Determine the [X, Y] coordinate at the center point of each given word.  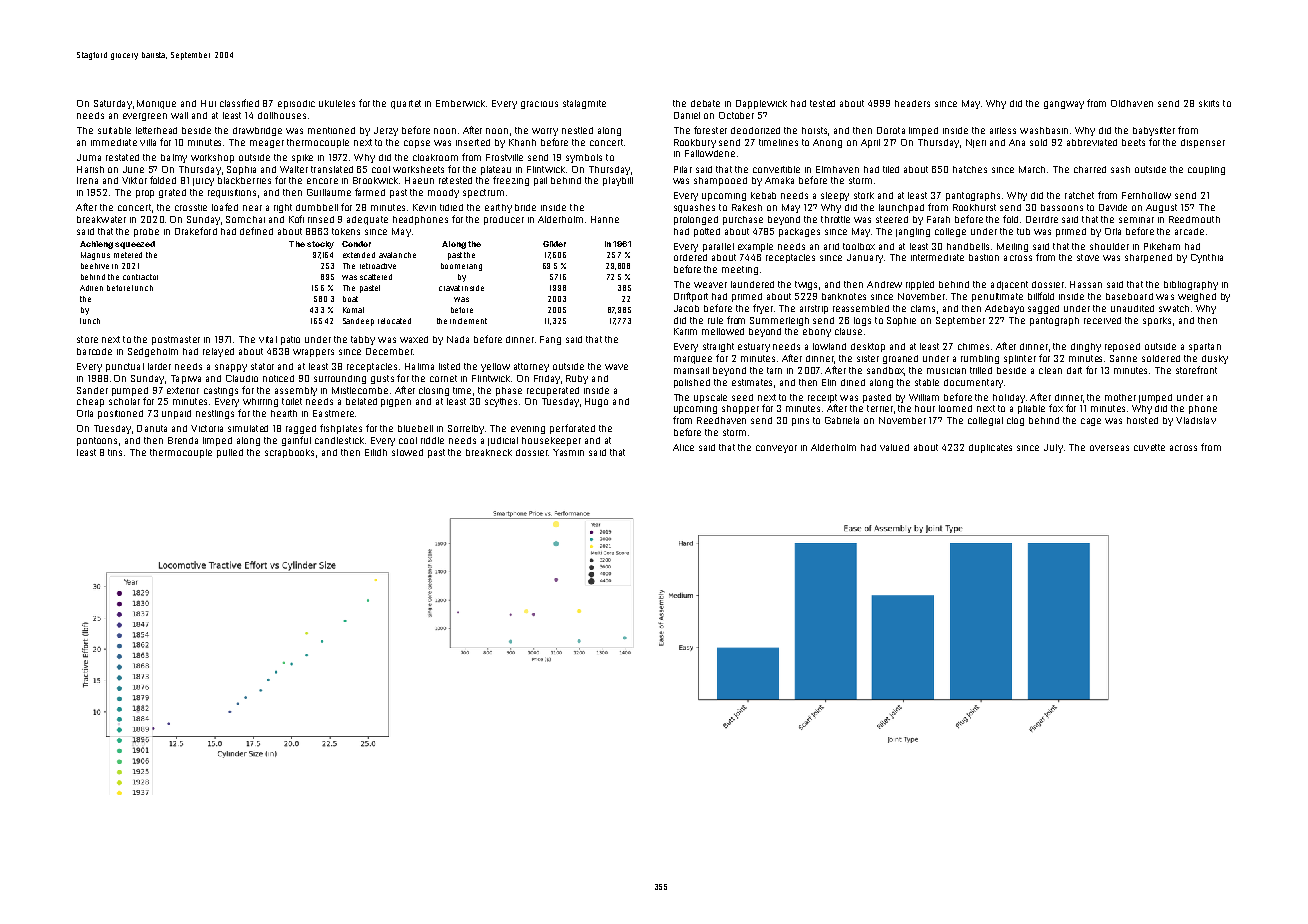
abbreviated [1092, 142]
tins [116, 452]
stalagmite [584, 104]
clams [923, 308]
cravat [449, 288]
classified [239, 103]
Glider [554, 244]
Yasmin [568, 452]
